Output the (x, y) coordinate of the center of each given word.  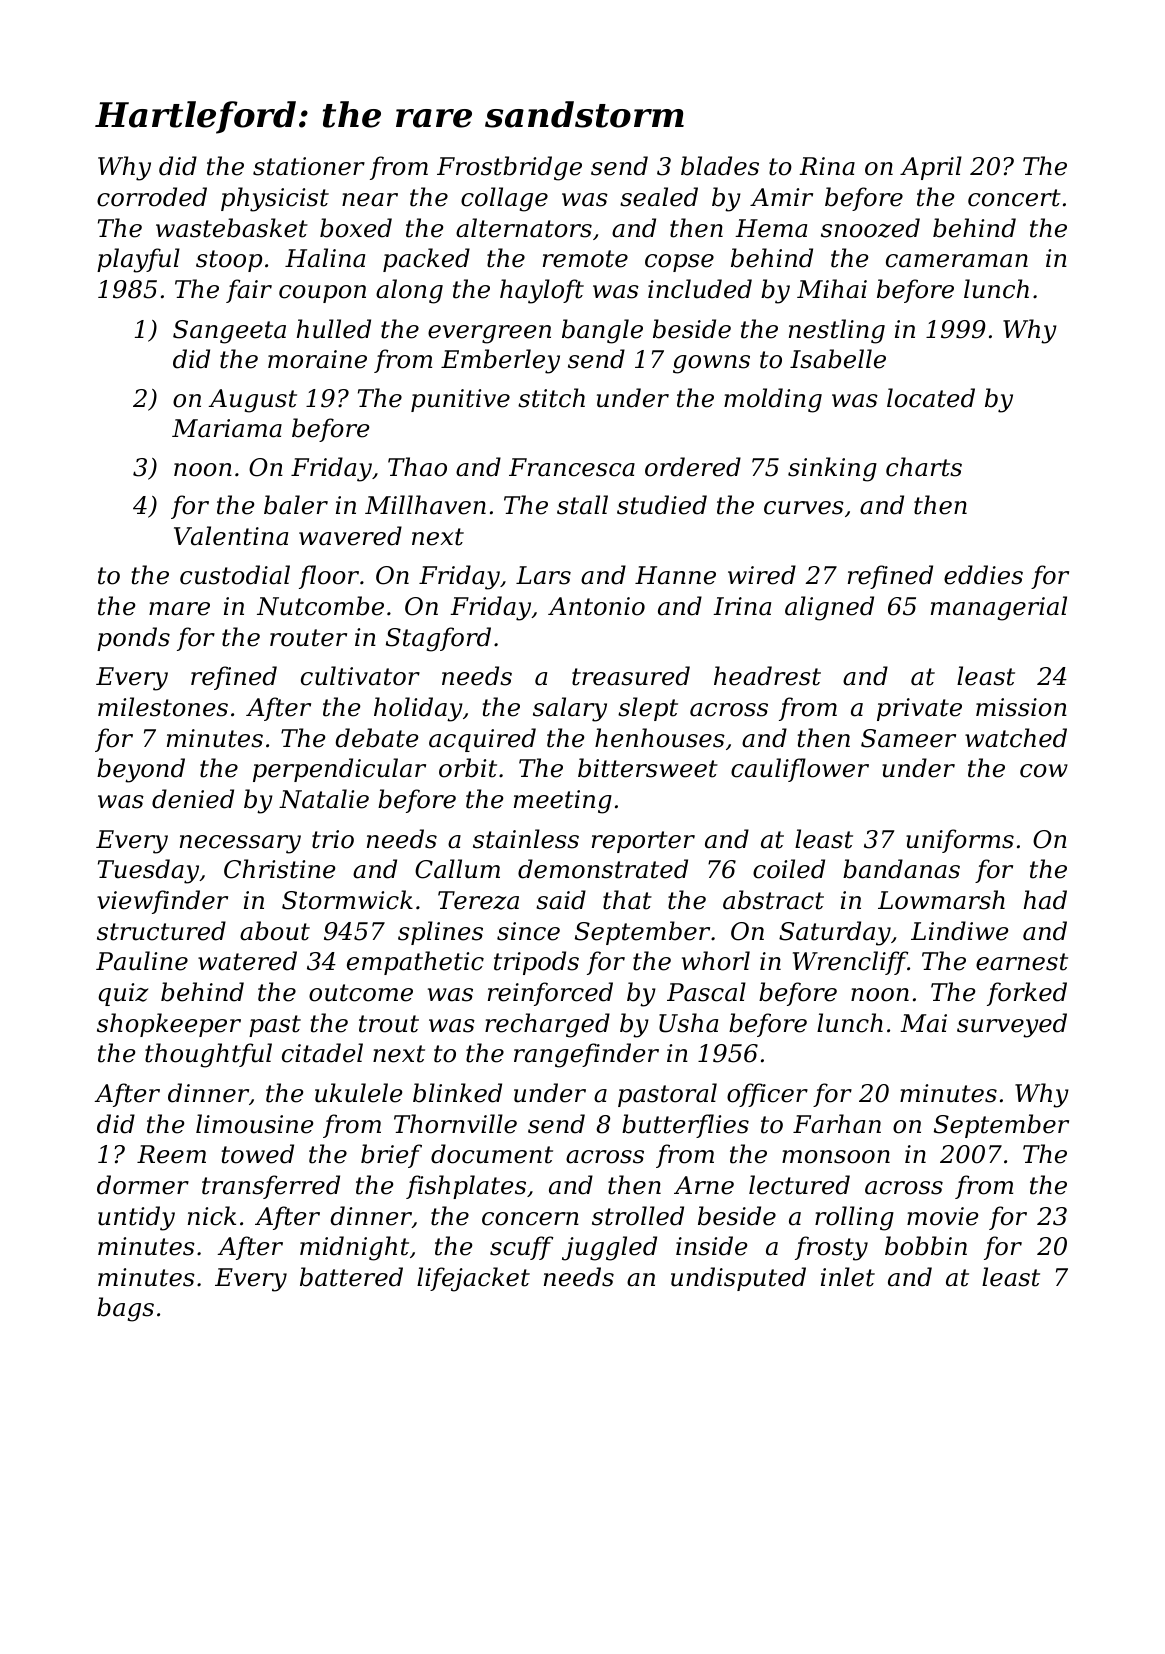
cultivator (360, 676)
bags (125, 1309)
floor (329, 577)
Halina (325, 258)
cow (1044, 771)
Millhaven (425, 505)
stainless (526, 839)
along (409, 291)
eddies (983, 575)
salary (570, 709)
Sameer (908, 738)
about (275, 931)
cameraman (957, 261)
